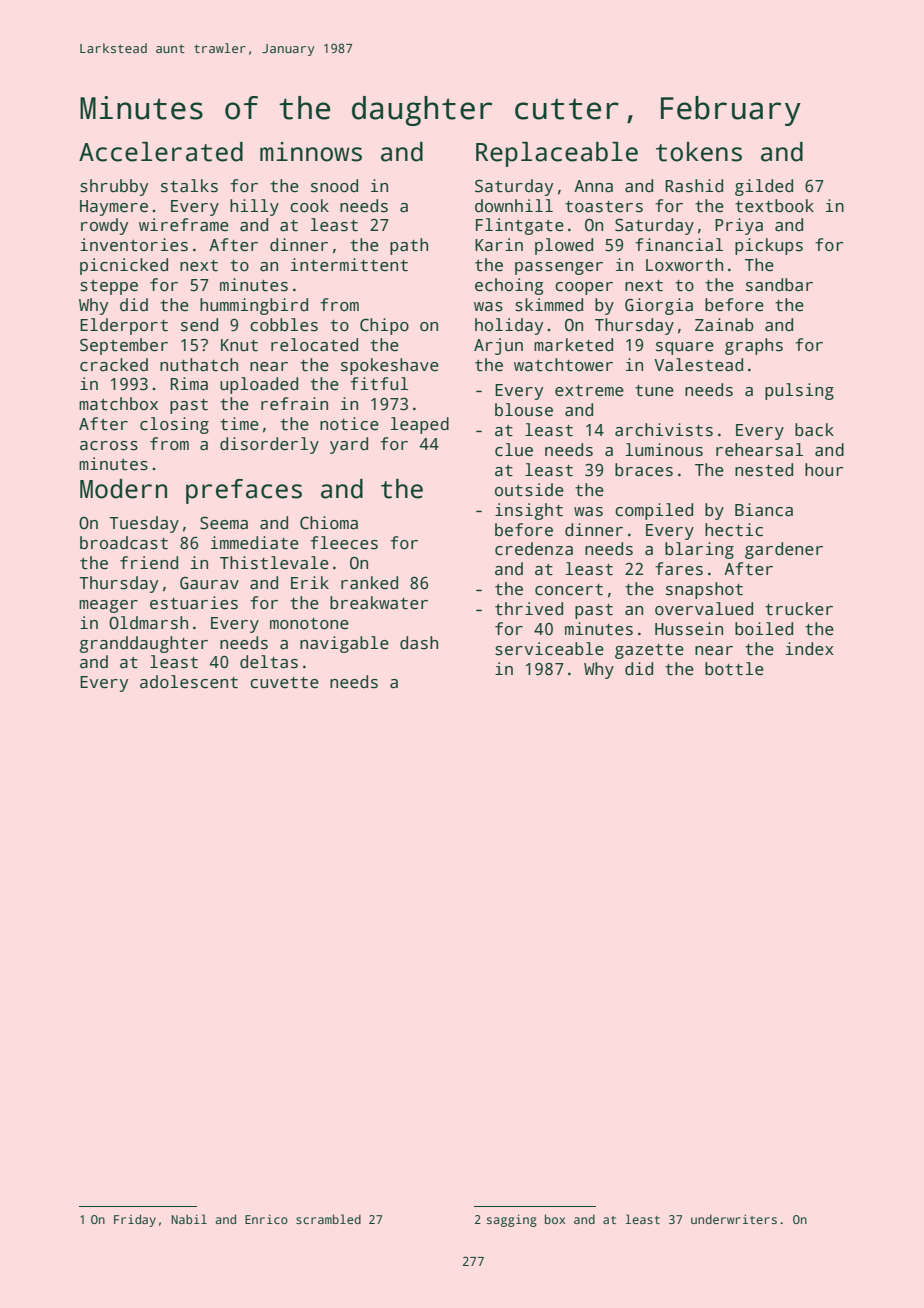 The height and width of the image is (1308, 924). Describe the element at coordinates (189, 682) in the image. I see `adolescent` at that location.
